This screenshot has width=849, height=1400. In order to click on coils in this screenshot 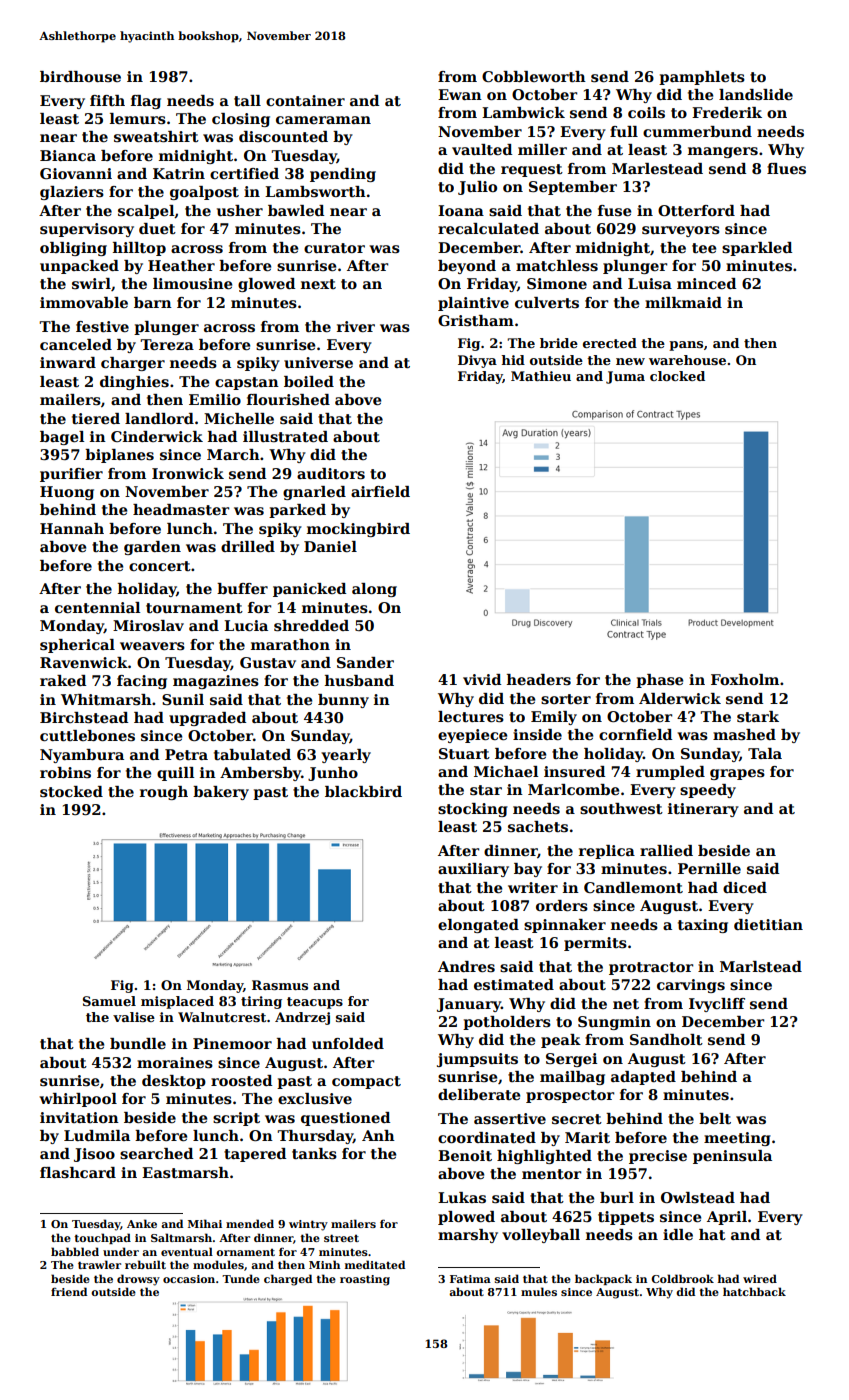, I will do `click(646, 112)`.
